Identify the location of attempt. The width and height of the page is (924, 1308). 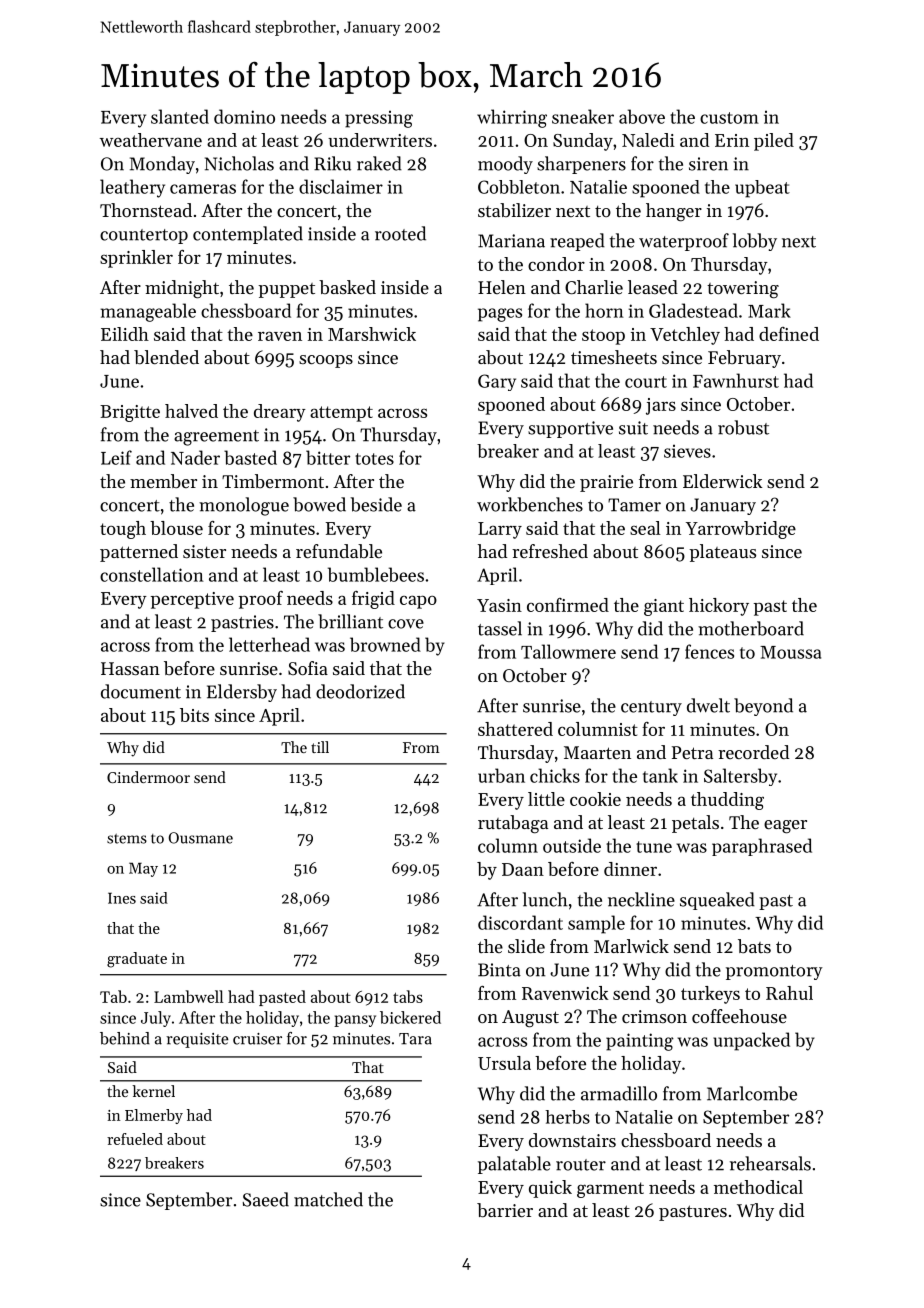
(341, 414).
